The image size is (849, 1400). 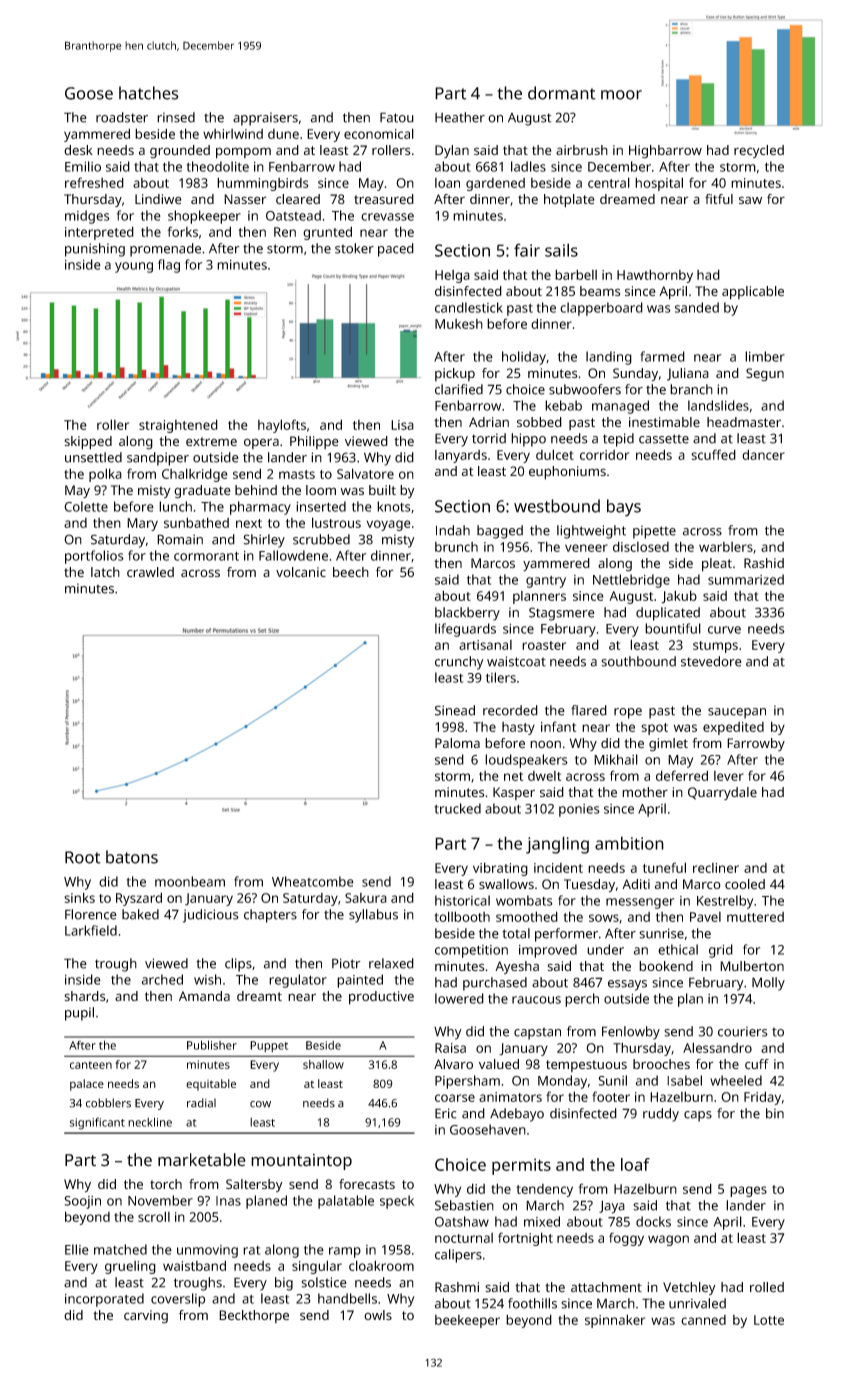 I want to click on trucked, so click(x=458, y=808).
